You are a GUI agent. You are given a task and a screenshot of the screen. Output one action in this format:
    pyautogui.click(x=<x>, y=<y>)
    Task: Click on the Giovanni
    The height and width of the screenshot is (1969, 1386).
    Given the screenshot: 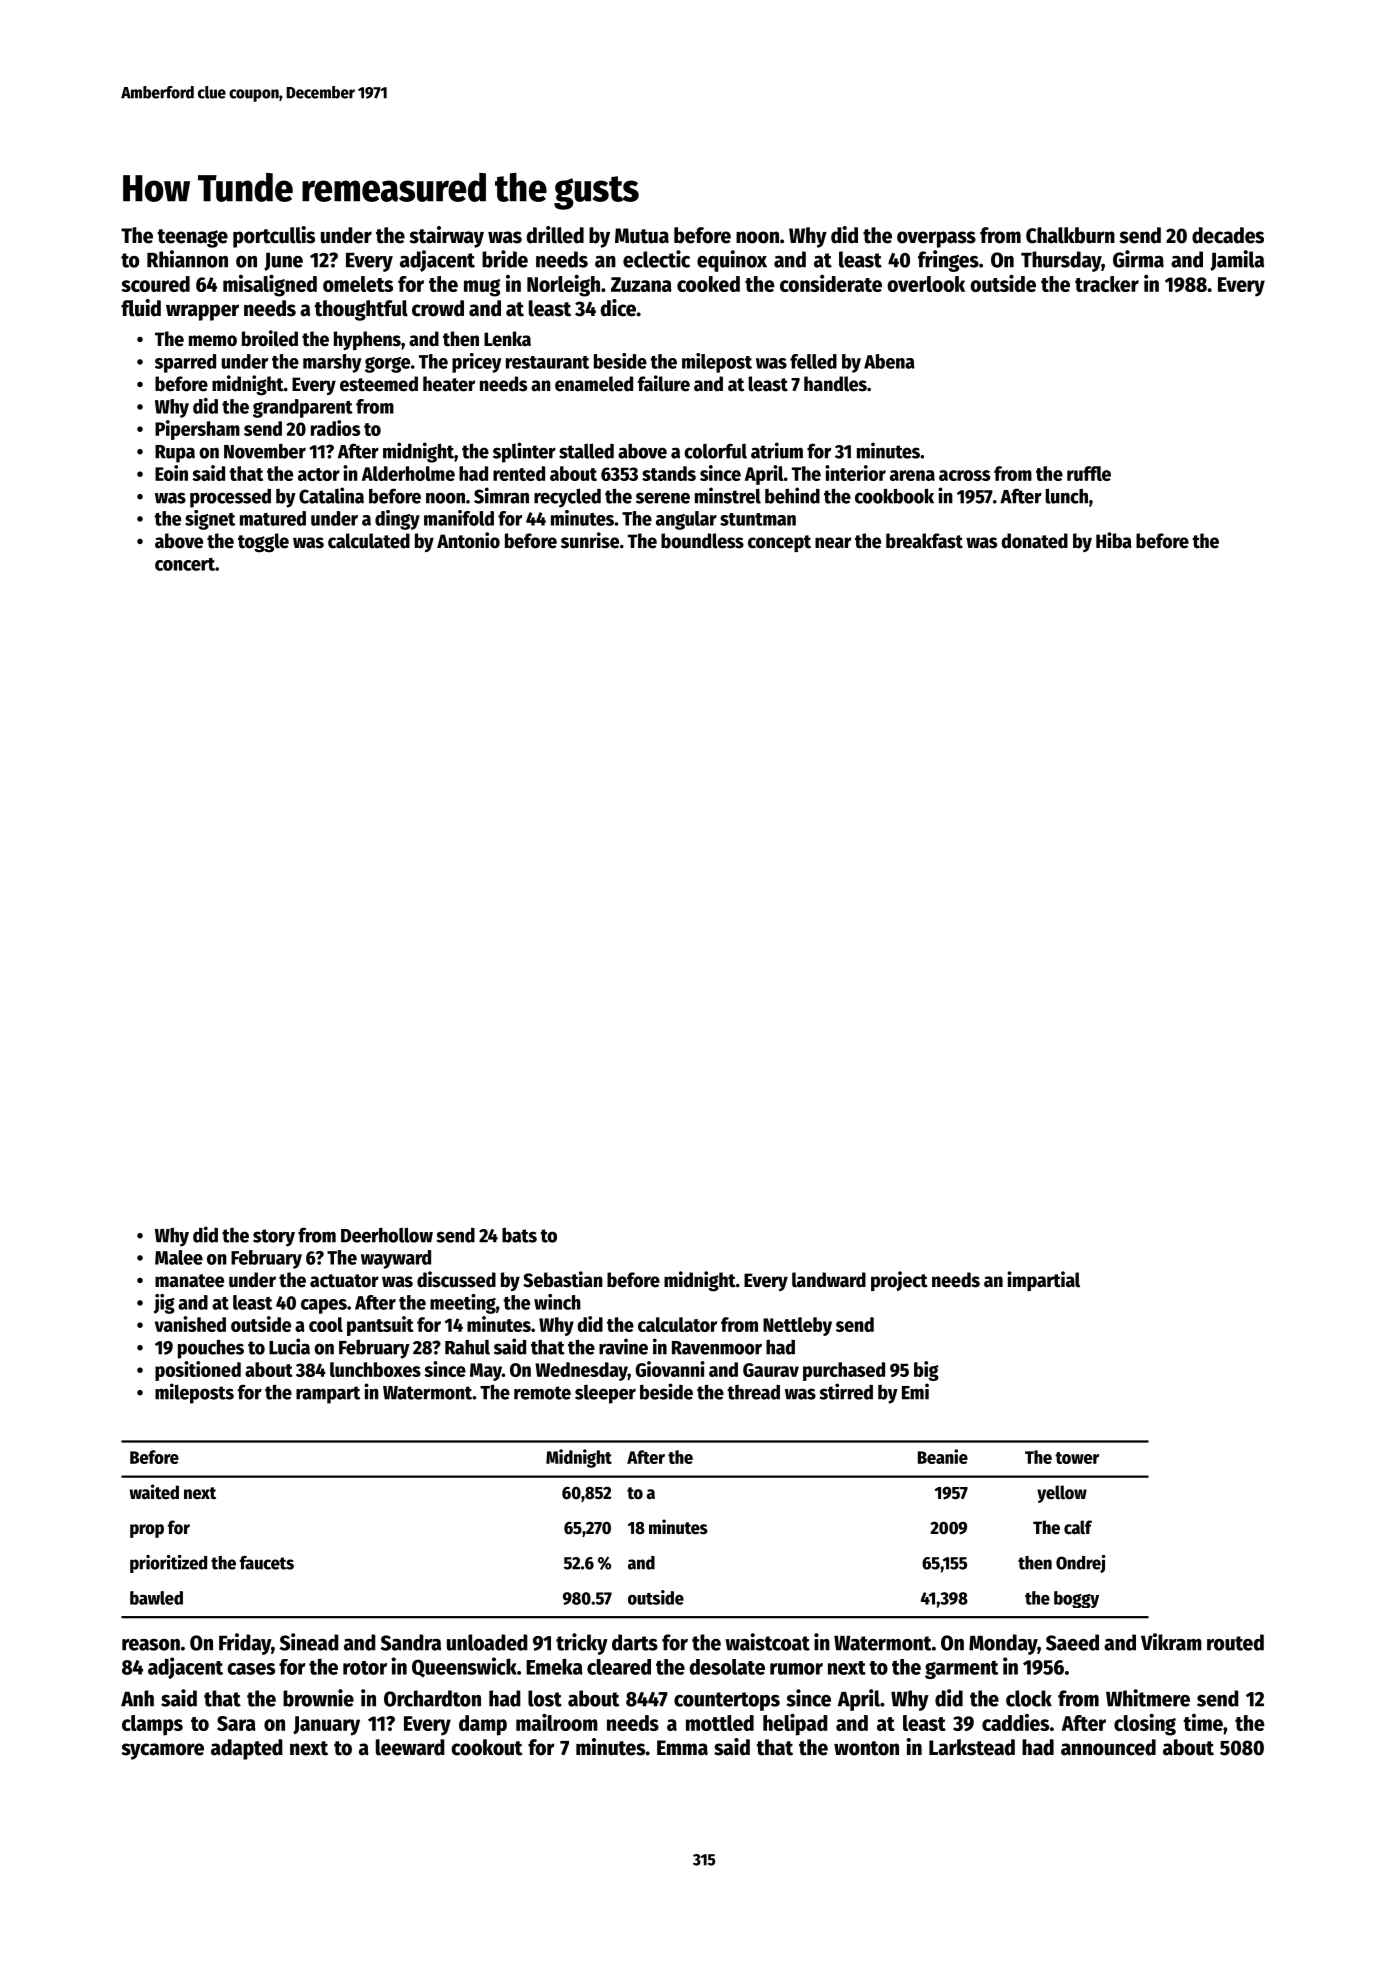 What is the action you would take?
    pyautogui.click(x=670, y=1369)
